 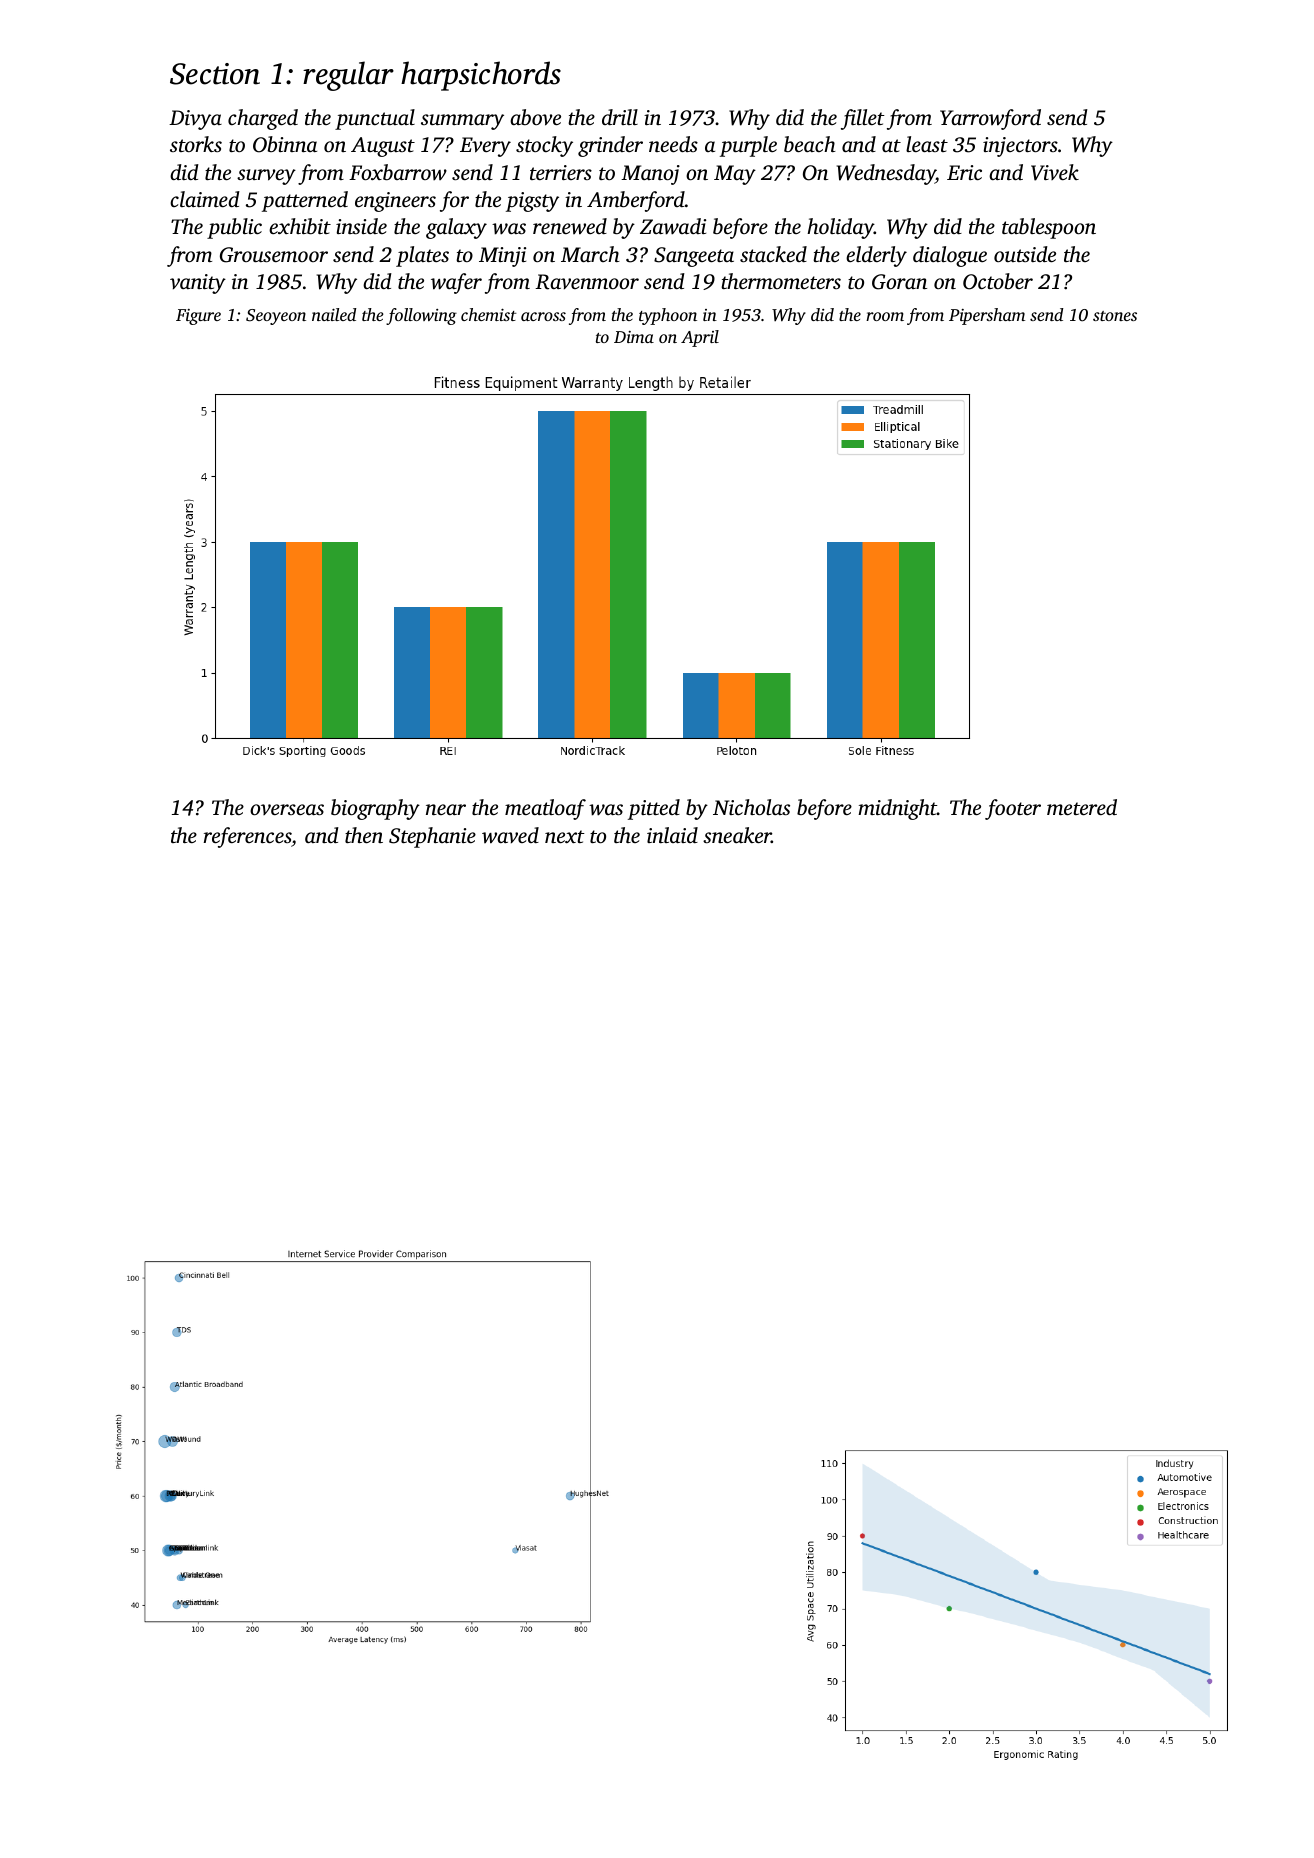 I want to click on footer, so click(x=1013, y=809).
